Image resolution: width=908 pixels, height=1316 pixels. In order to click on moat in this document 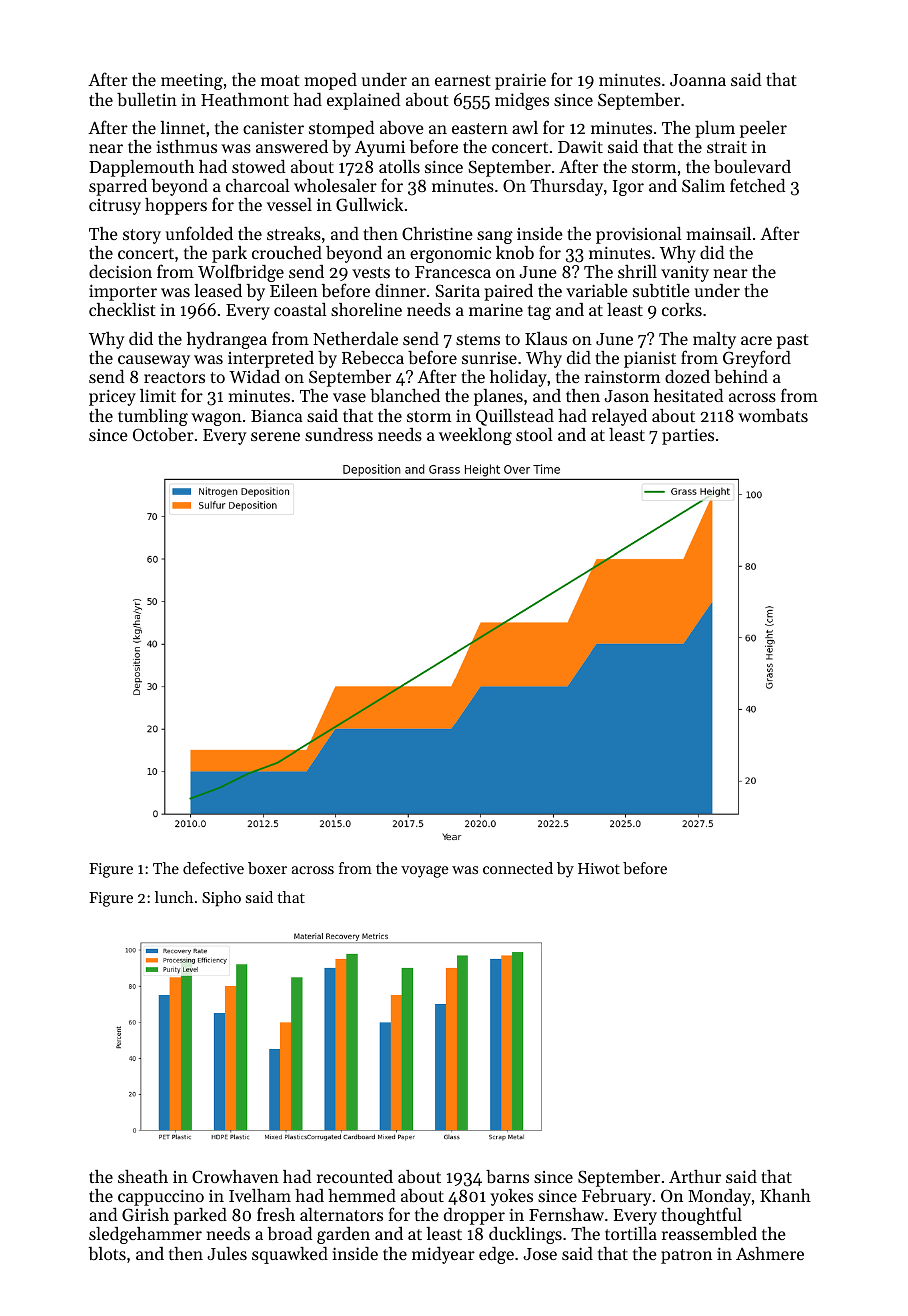, I will do `click(280, 80)`.
